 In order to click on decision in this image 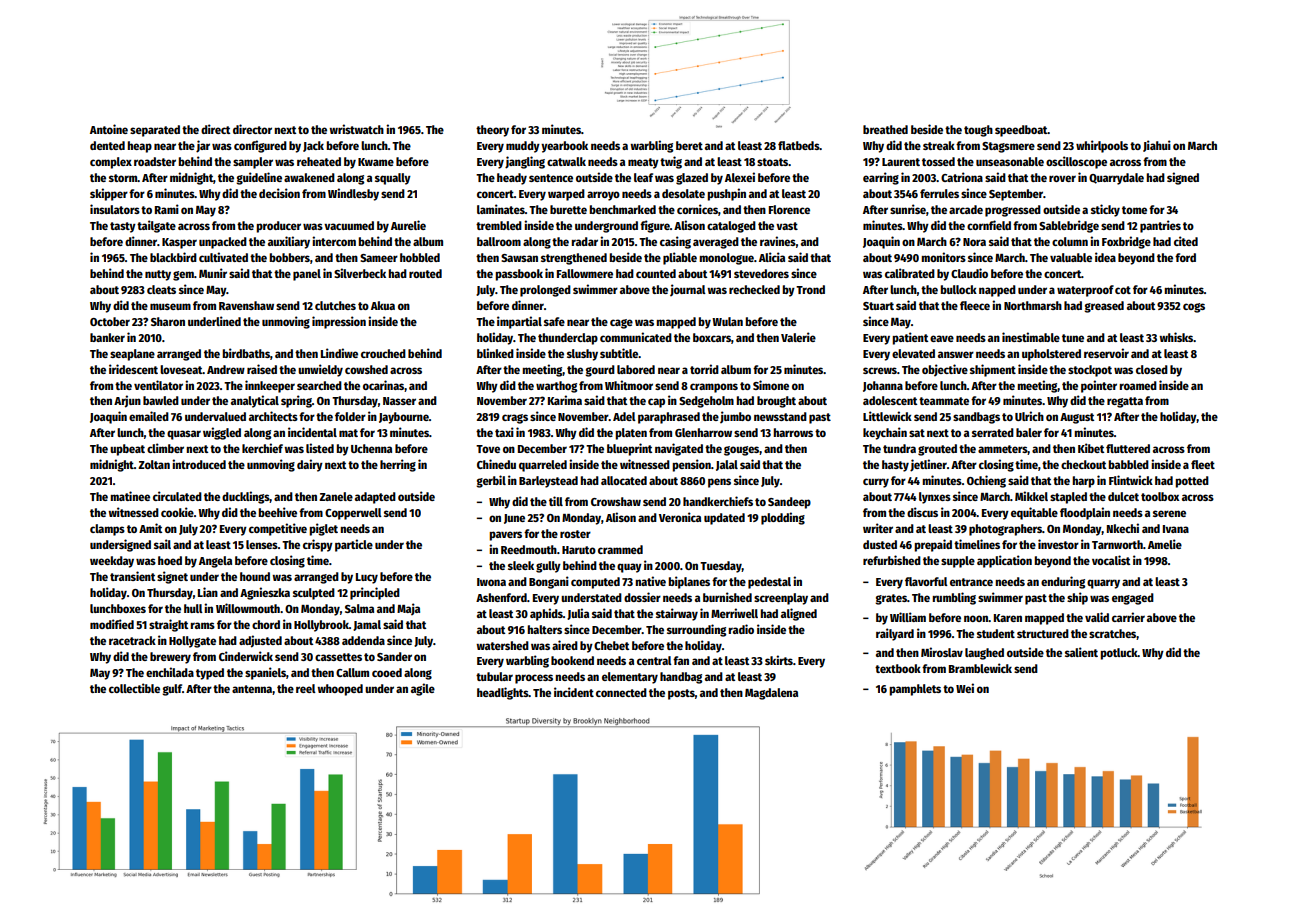, I will do `click(279, 193)`.
